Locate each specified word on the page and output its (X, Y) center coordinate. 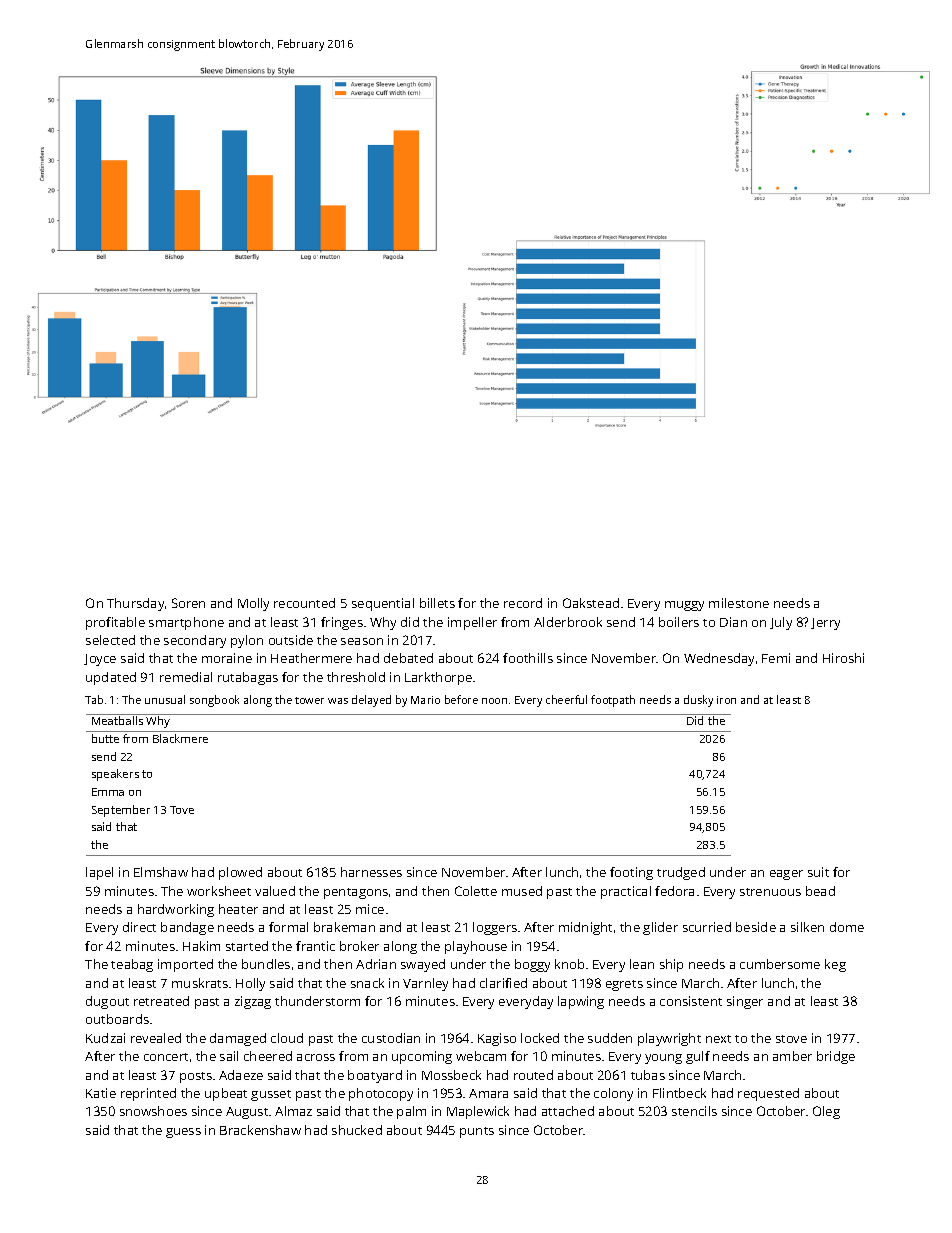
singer (745, 1002)
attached (568, 1111)
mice (370, 909)
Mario (425, 700)
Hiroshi (843, 658)
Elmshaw (161, 872)
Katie (101, 1093)
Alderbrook (568, 622)
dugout (107, 1002)
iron (726, 700)
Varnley (425, 984)
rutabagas (248, 678)
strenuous (770, 892)
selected (110, 640)
